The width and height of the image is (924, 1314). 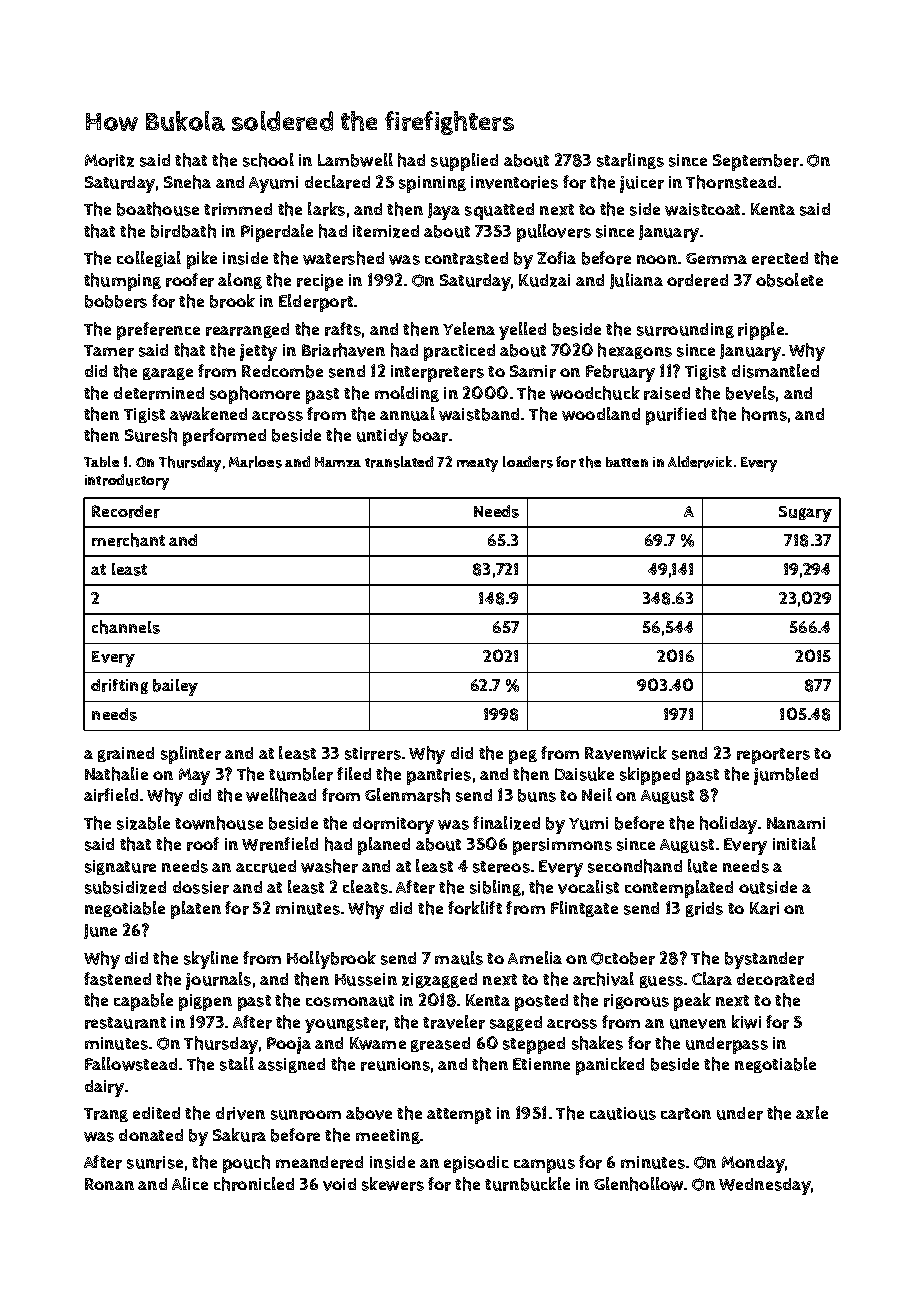 I want to click on Alice, so click(x=190, y=1183).
